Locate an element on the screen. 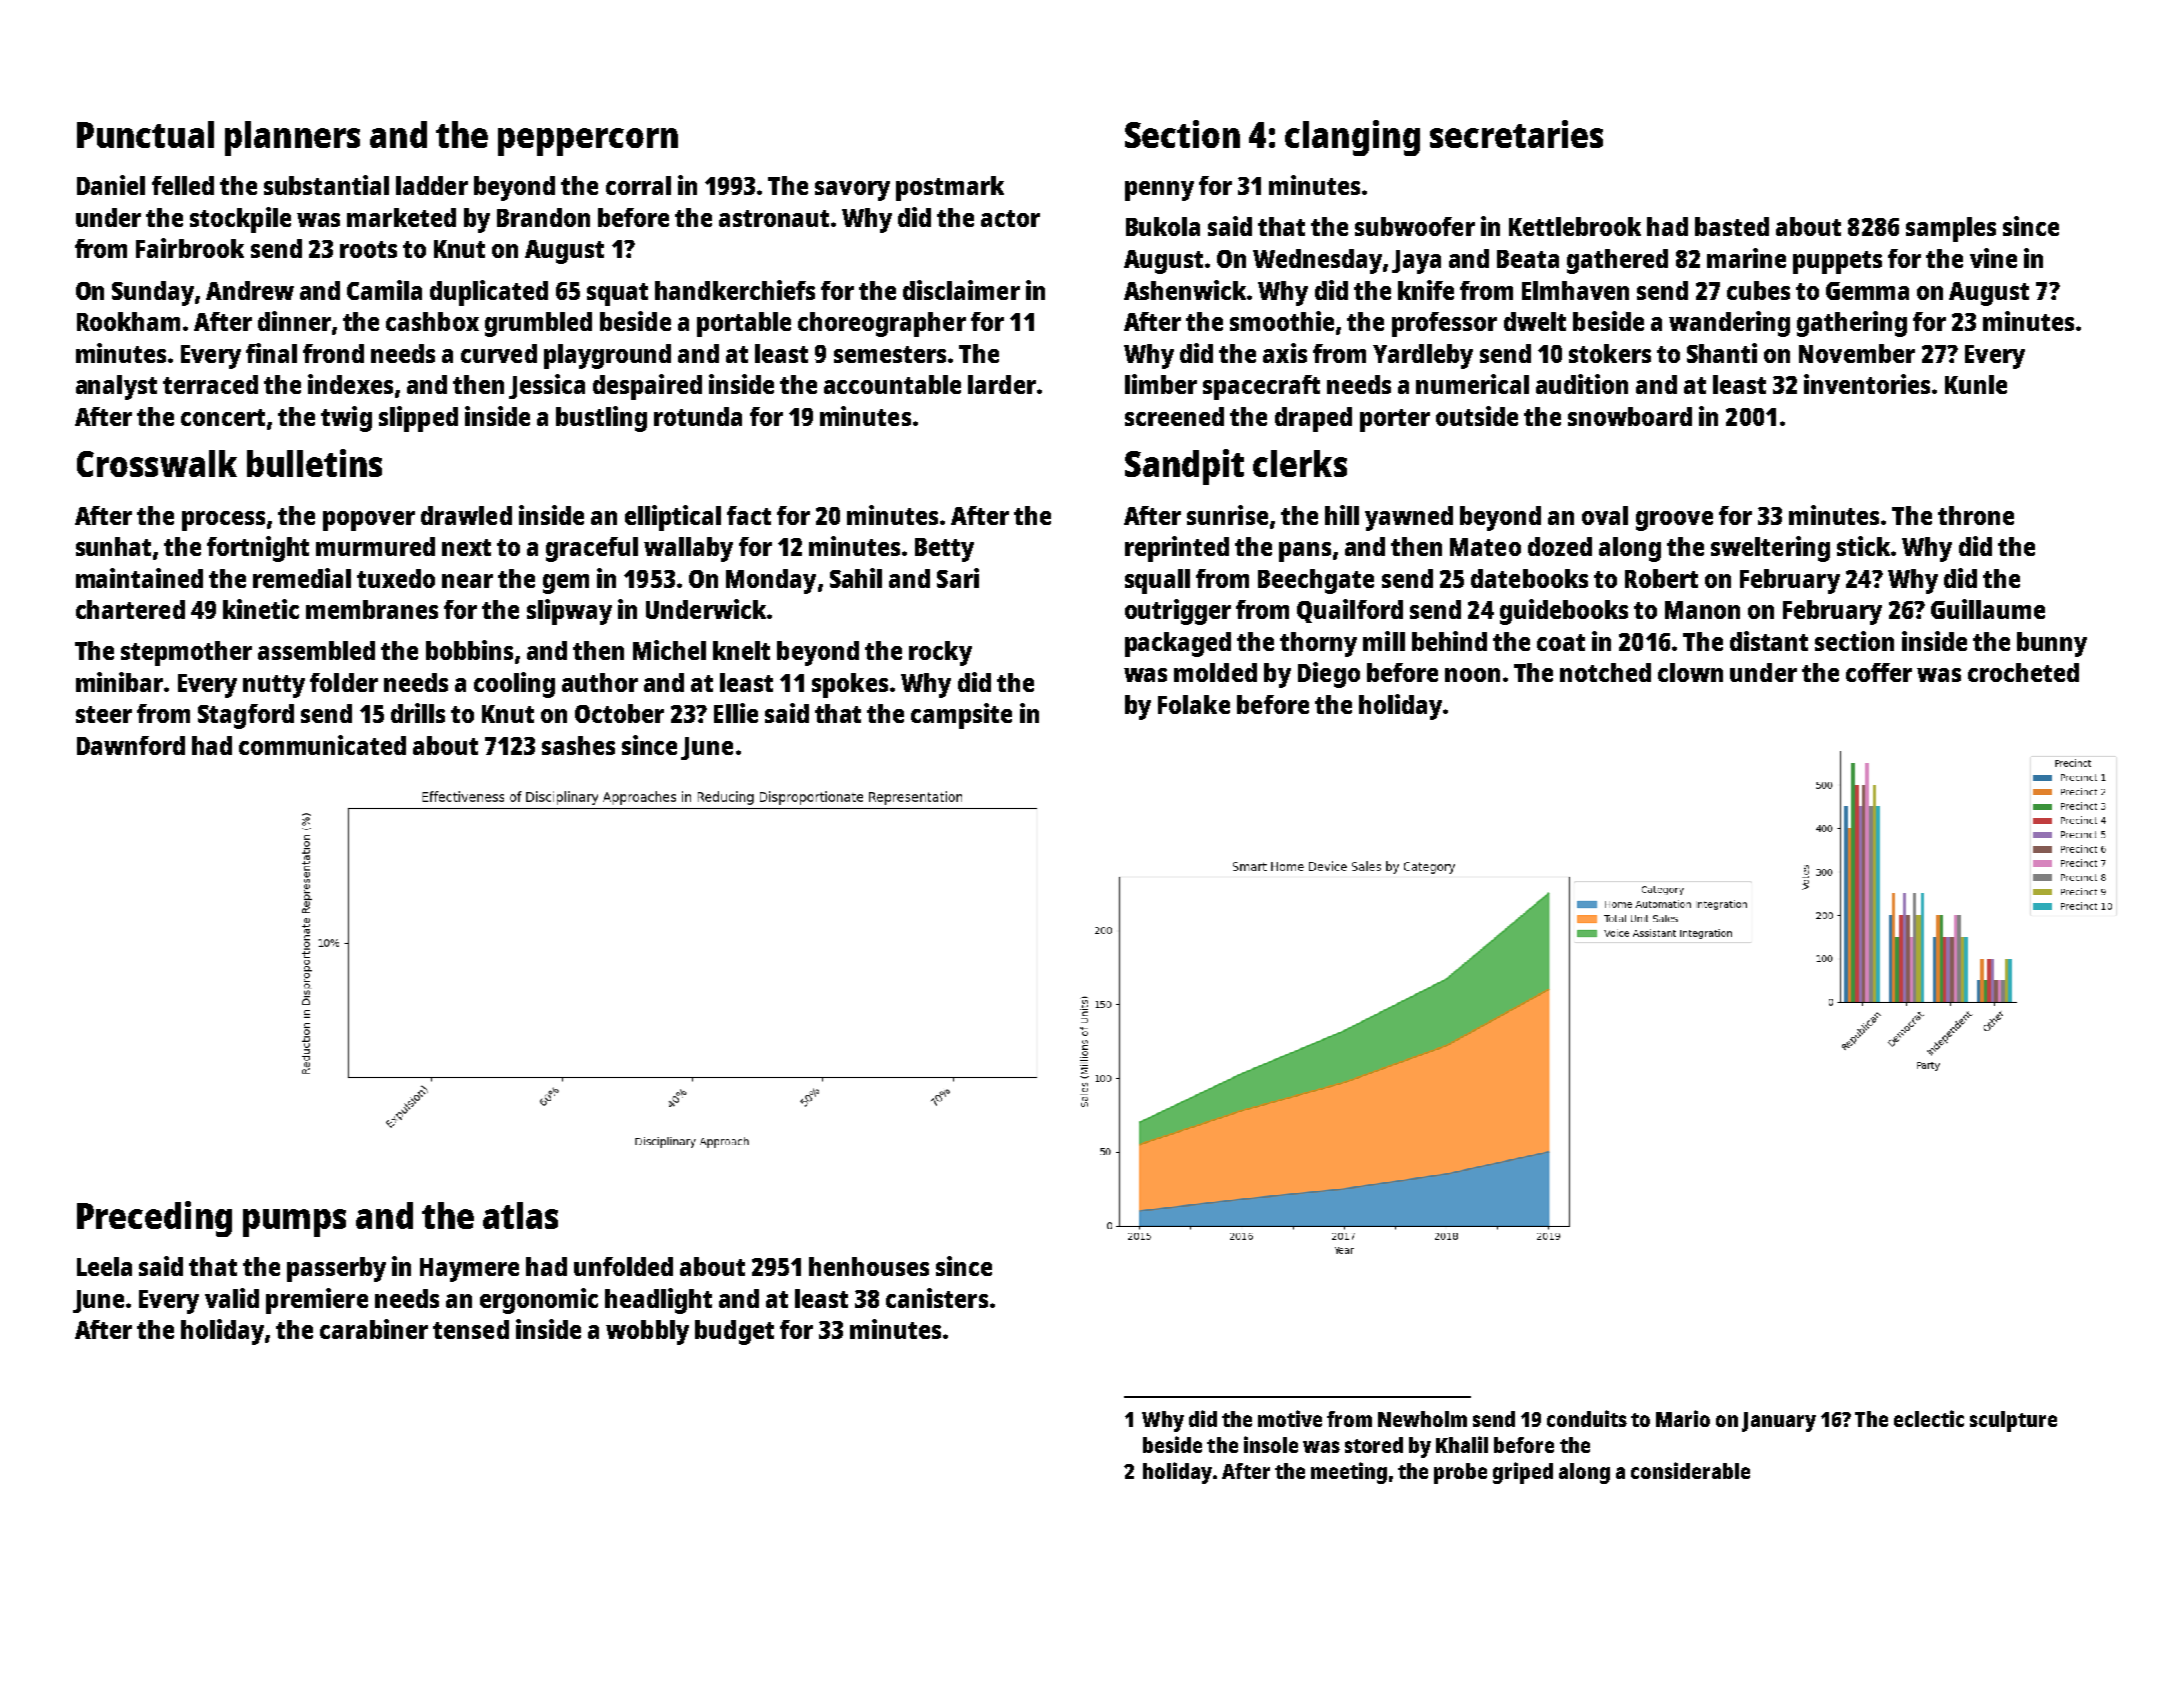 The image size is (2178, 1683). secretaries is located at coordinates (1516, 134).
